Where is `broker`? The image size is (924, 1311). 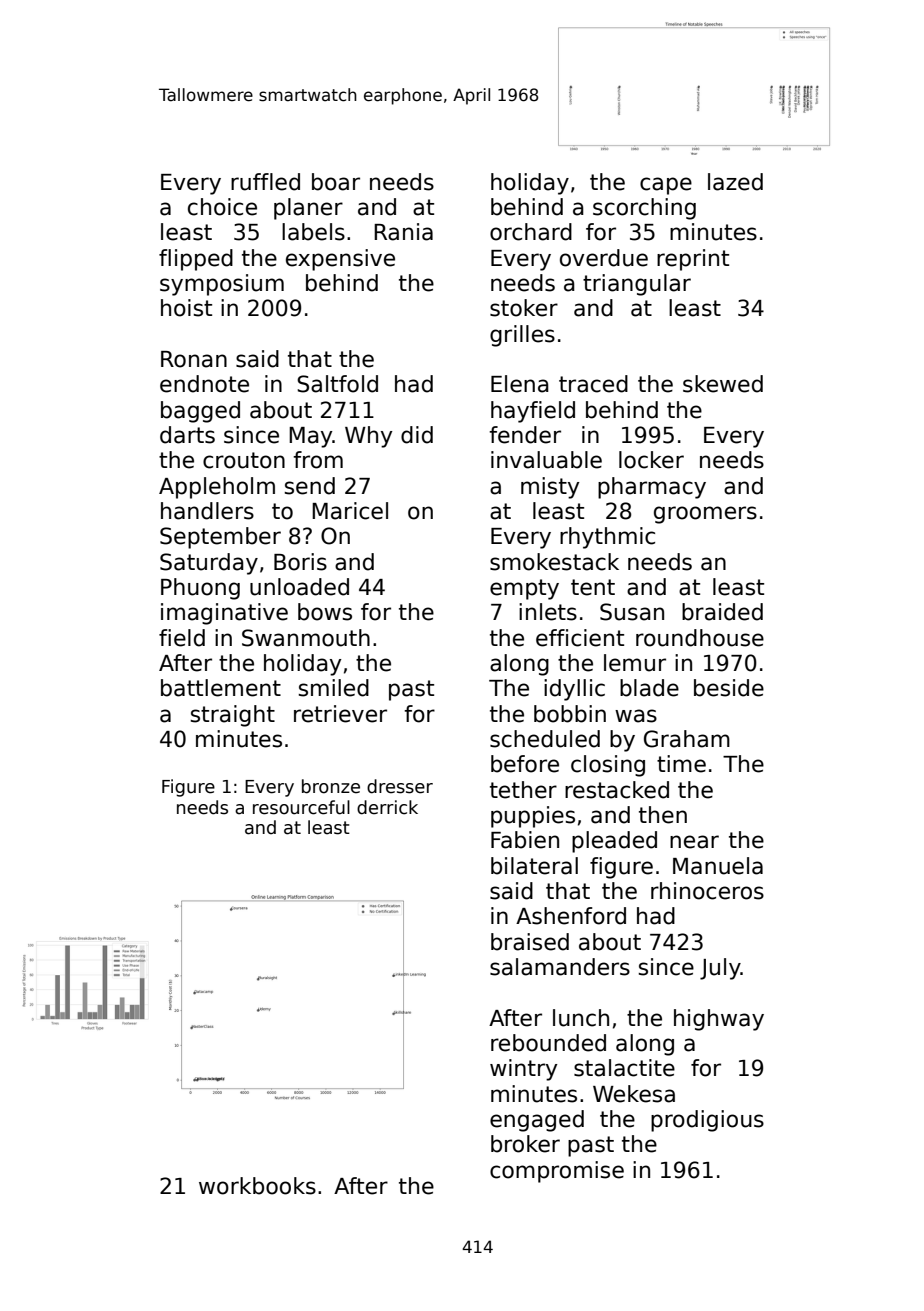 broker is located at coordinates (525, 1144).
